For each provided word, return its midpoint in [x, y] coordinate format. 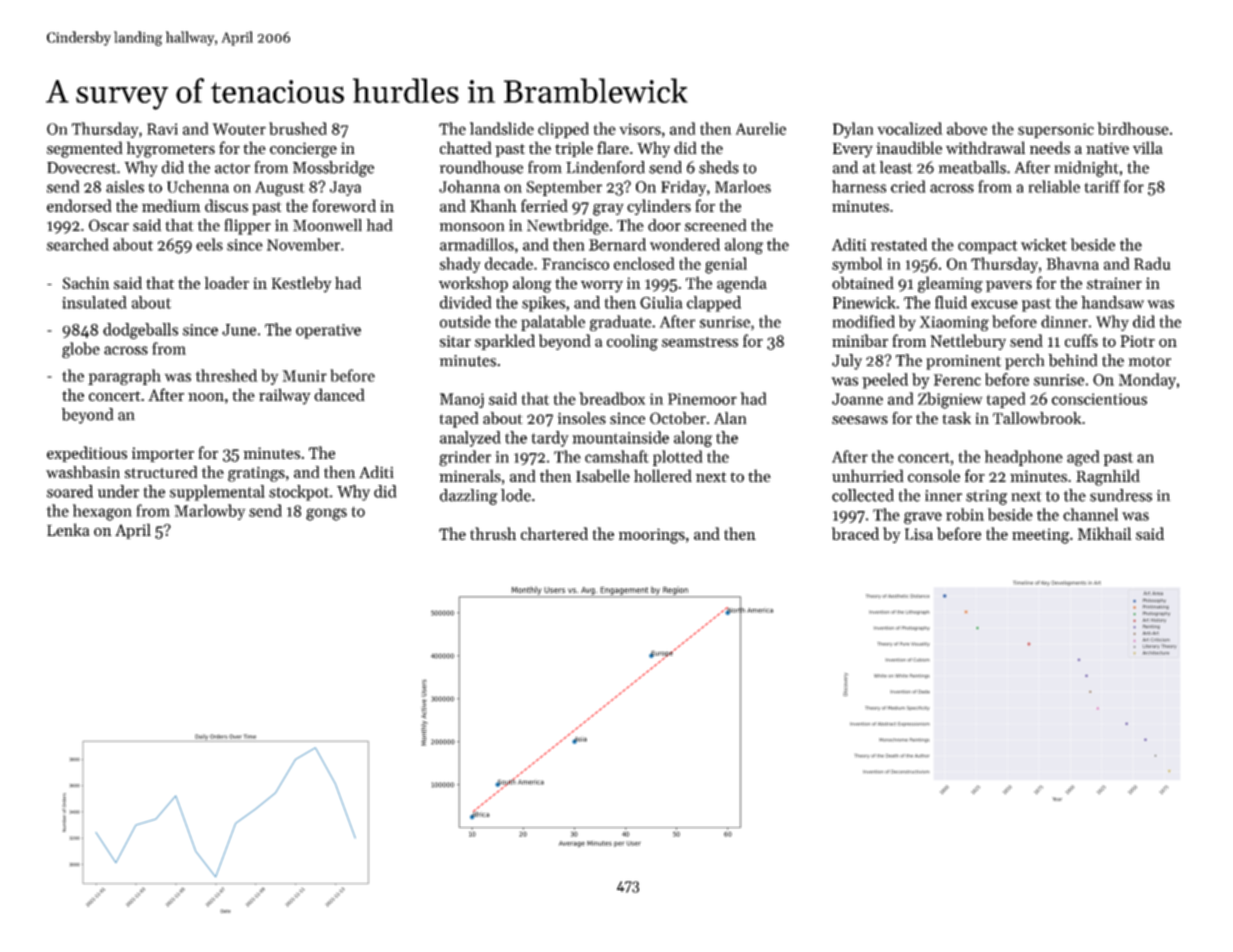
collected [863, 495]
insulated [94, 302]
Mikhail [1104, 533]
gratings [256, 474]
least [896, 167]
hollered [663, 475]
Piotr [1138, 341]
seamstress [700, 342]
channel [1090, 514]
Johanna [469, 186]
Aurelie [761, 128]
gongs [326, 514]
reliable [1054, 186]
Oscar [109, 225]
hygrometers [171, 149]
